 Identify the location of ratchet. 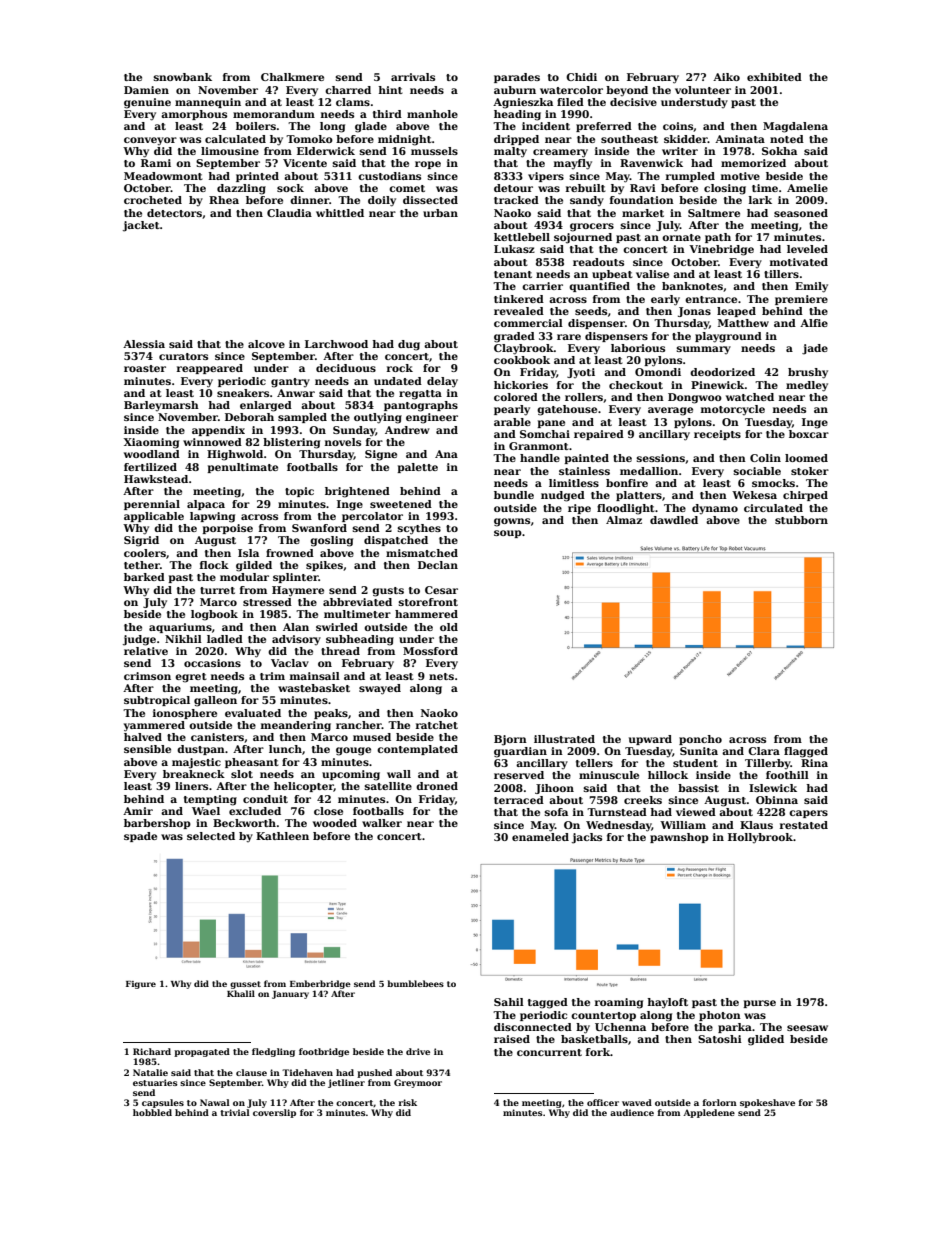
(437, 725).
